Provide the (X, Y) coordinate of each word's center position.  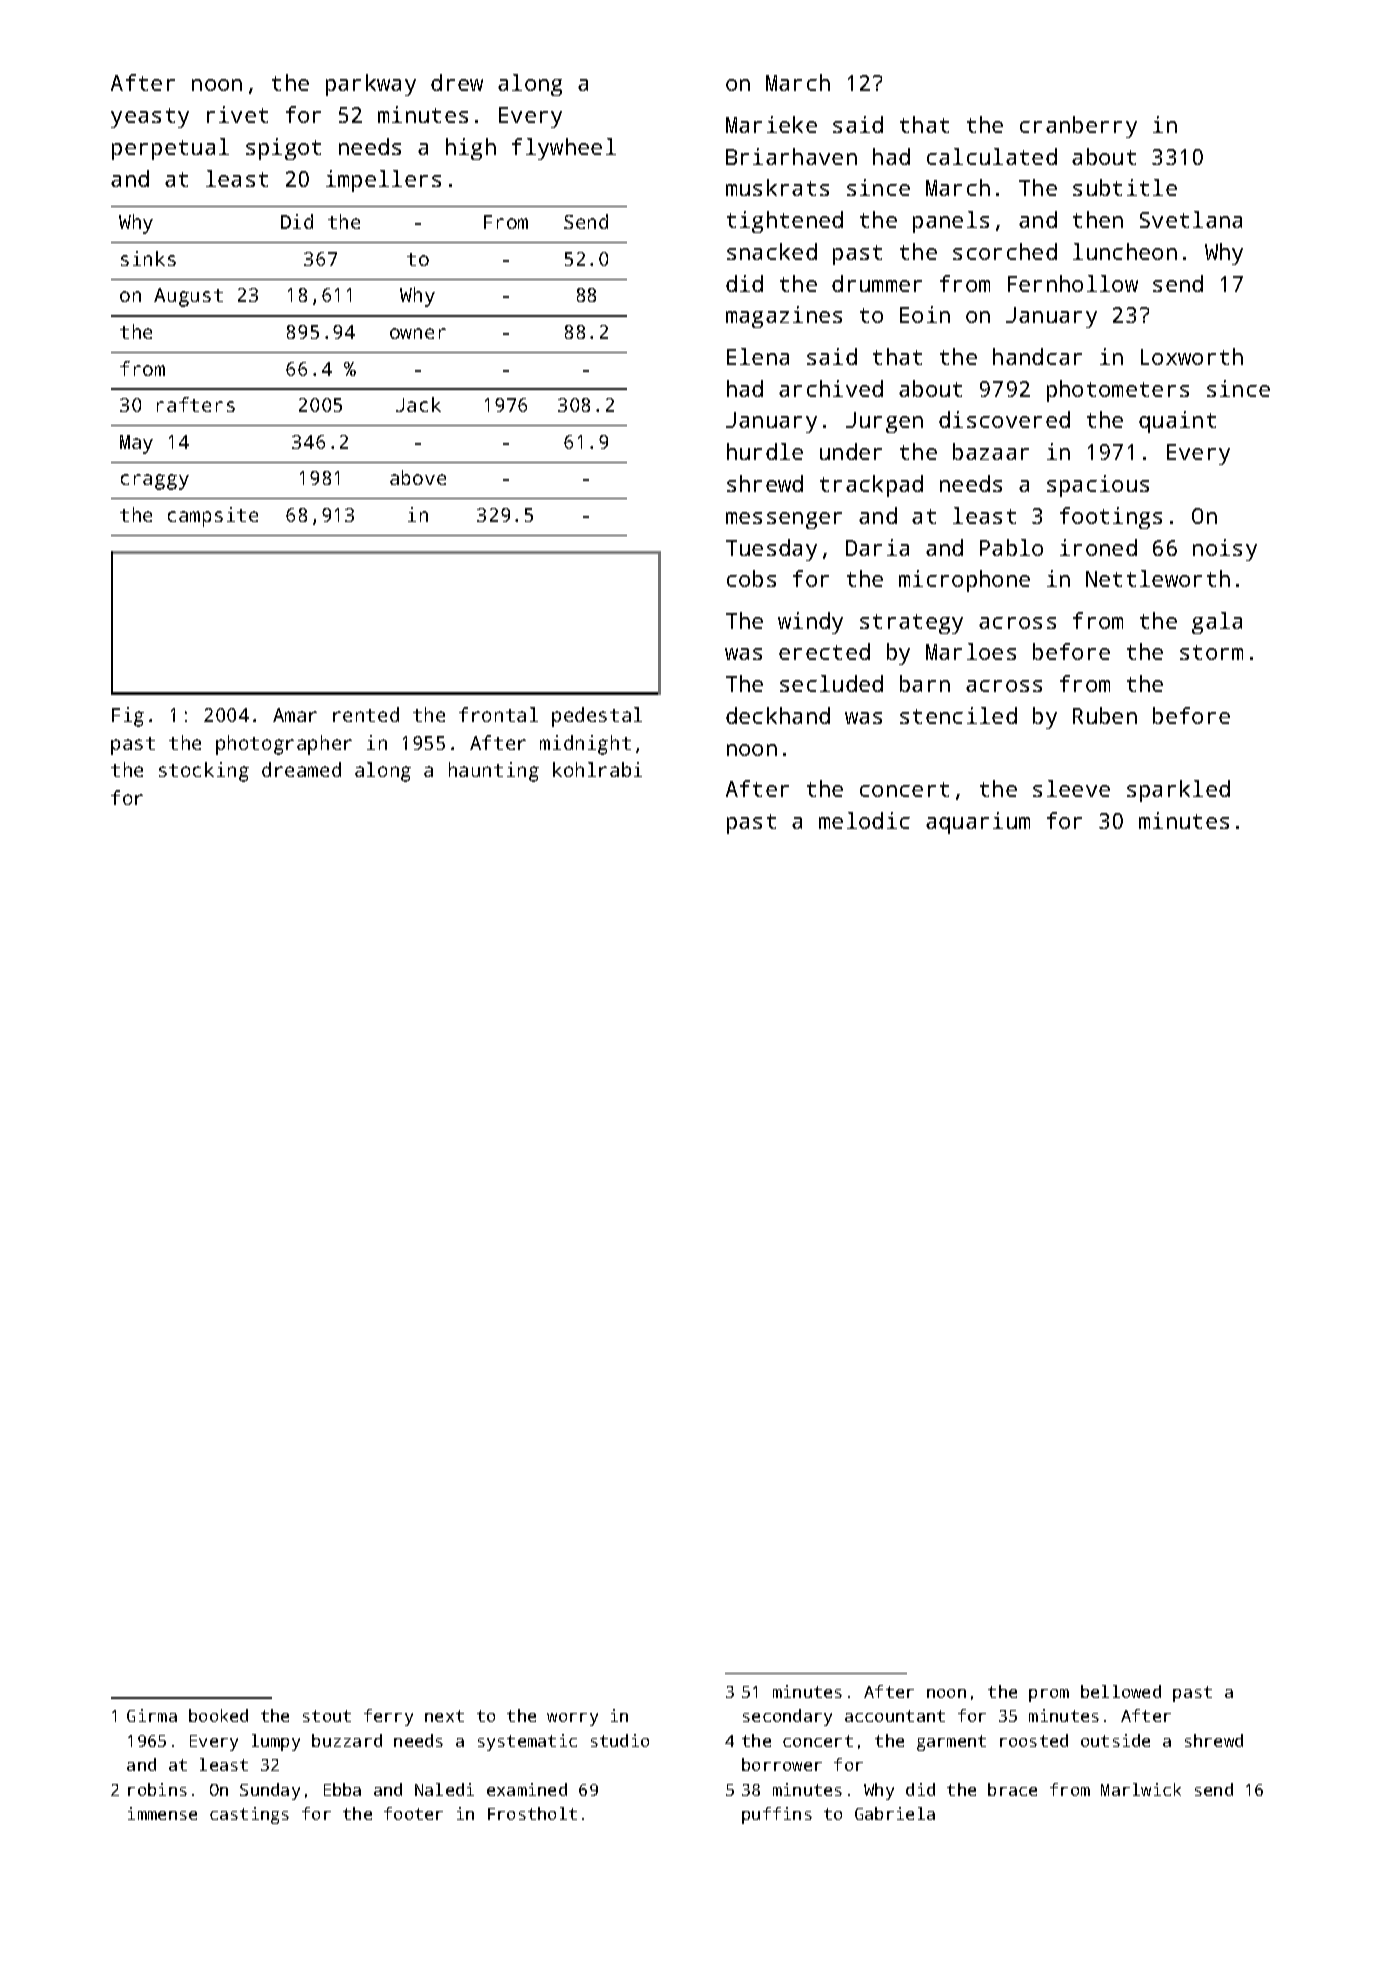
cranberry (1078, 127)
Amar (295, 715)
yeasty (150, 118)
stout (327, 1716)
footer (413, 1813)
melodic (864, 820)
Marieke (771, 124)
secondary (787, 1717)
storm (1211, 652)
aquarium (978, 823)
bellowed (1121, 1691)
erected (824, 651)
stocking (204, 772)
